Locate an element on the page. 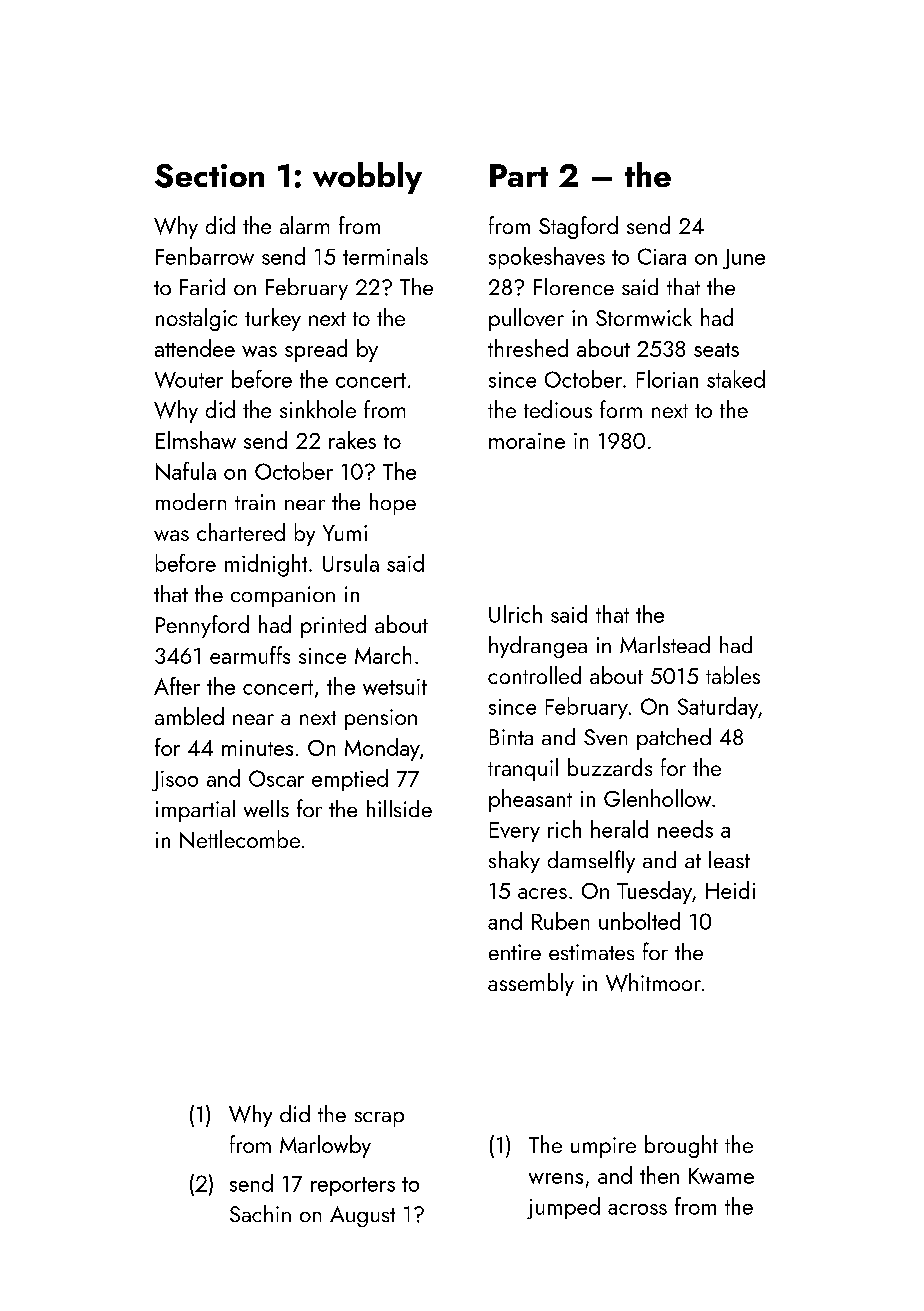 The height and width of the page is (1311, 924). printed is located at coordinates (333, 626).
